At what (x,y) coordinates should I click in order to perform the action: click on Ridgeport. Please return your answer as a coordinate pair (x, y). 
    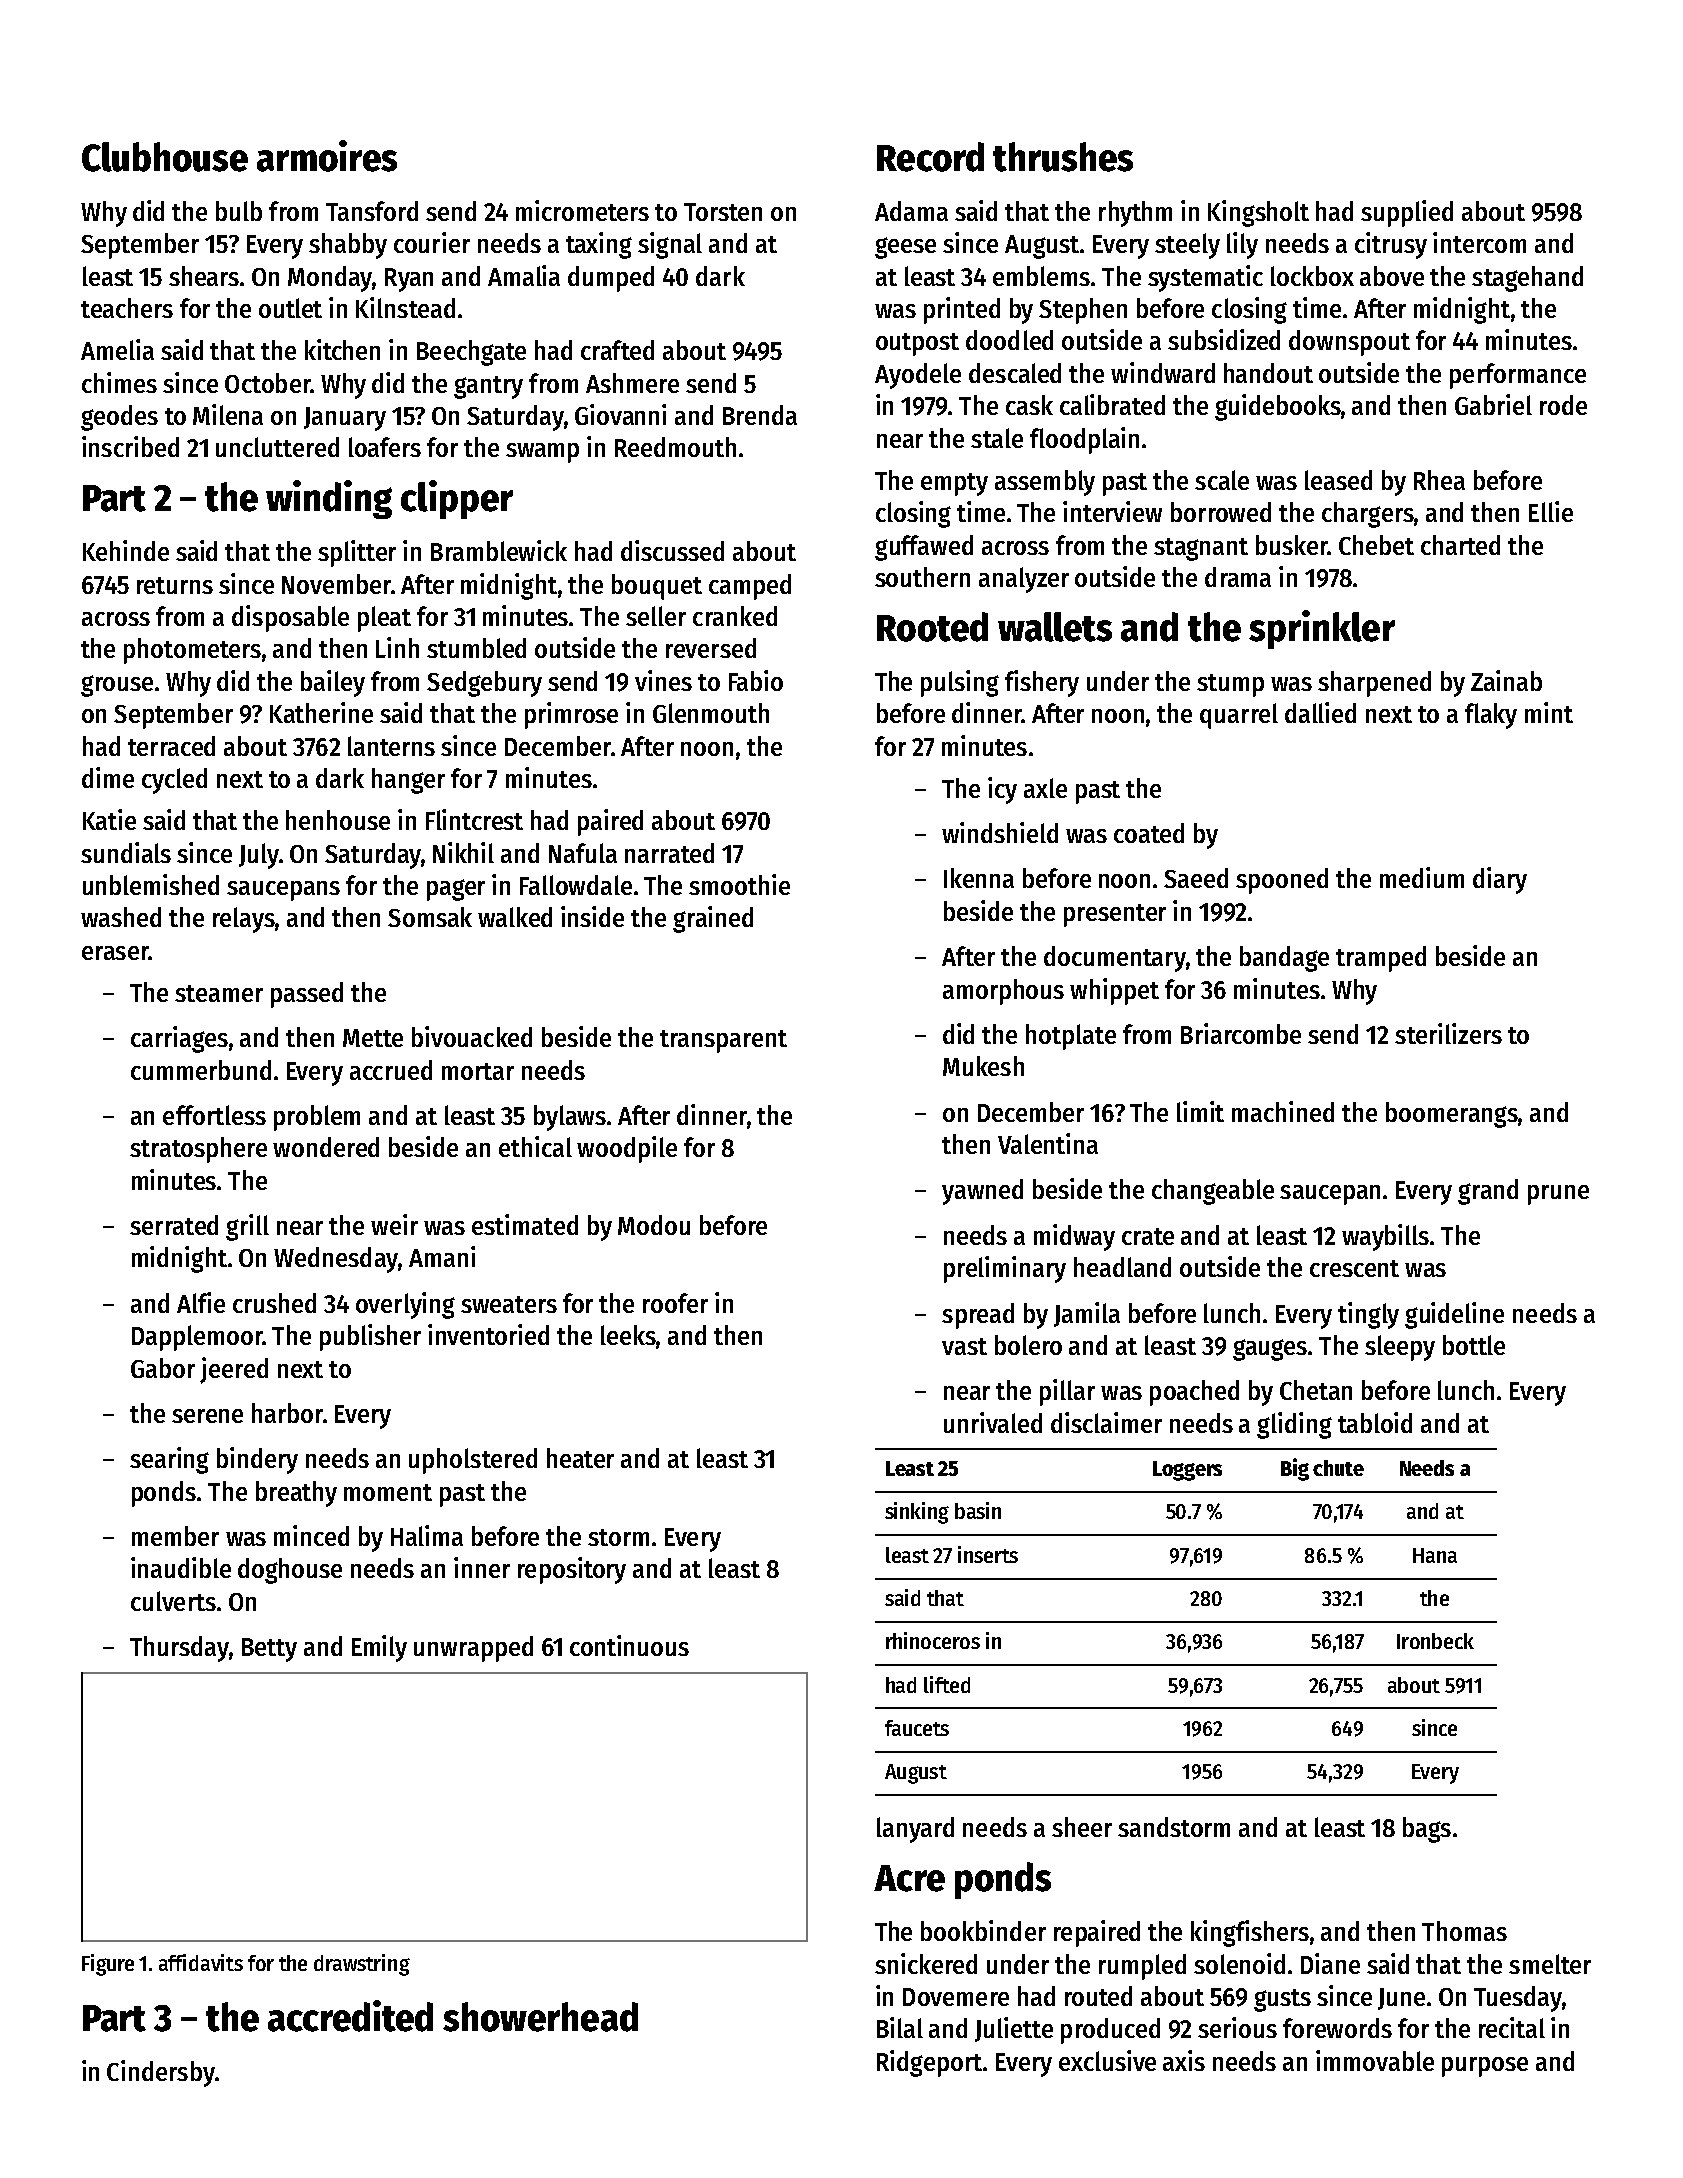
    Looking at the image, I should click on (929, 2063).
